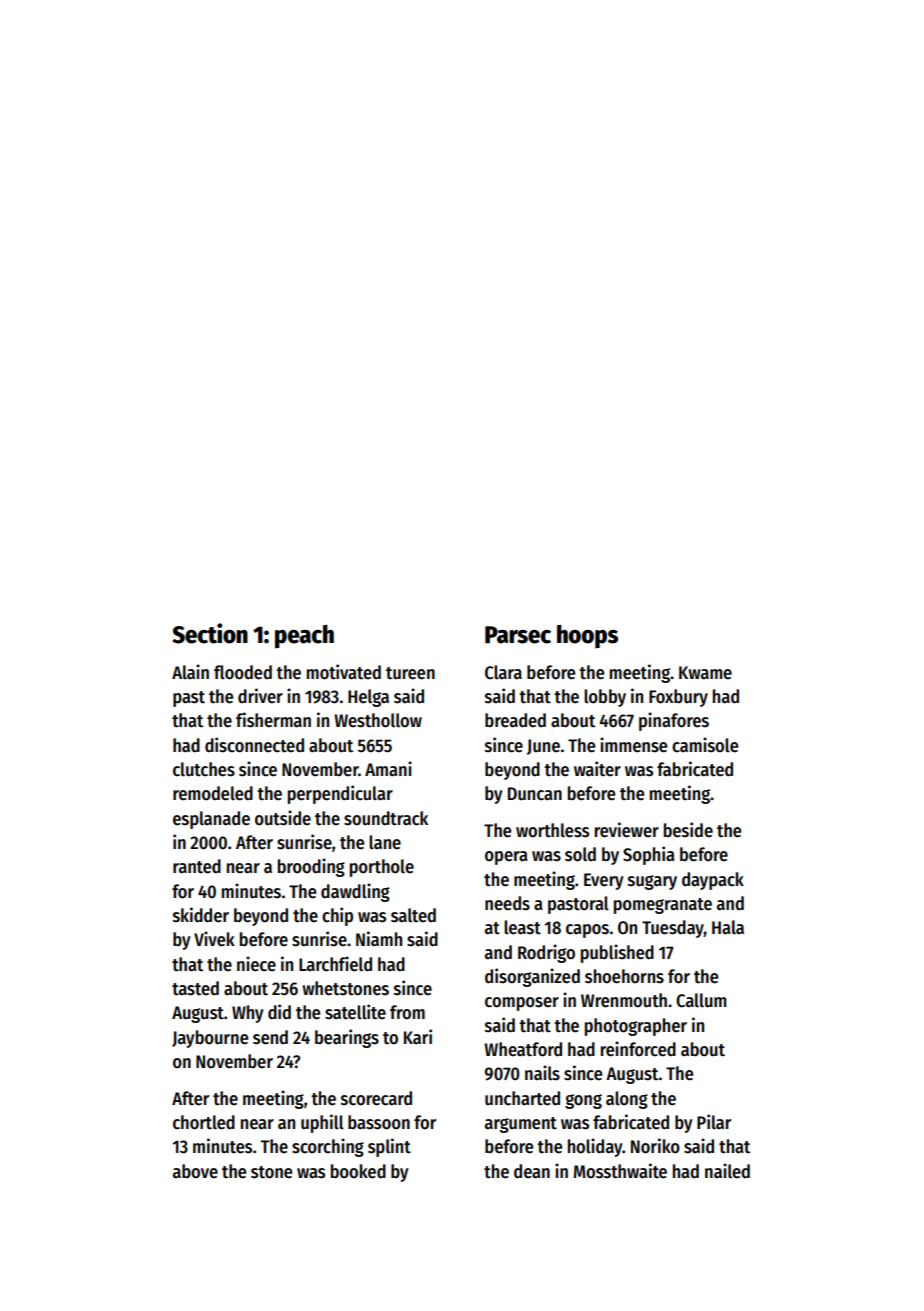  Describe the element at coordinates (518, 635) in the document. I see `Parsec` at that location.
